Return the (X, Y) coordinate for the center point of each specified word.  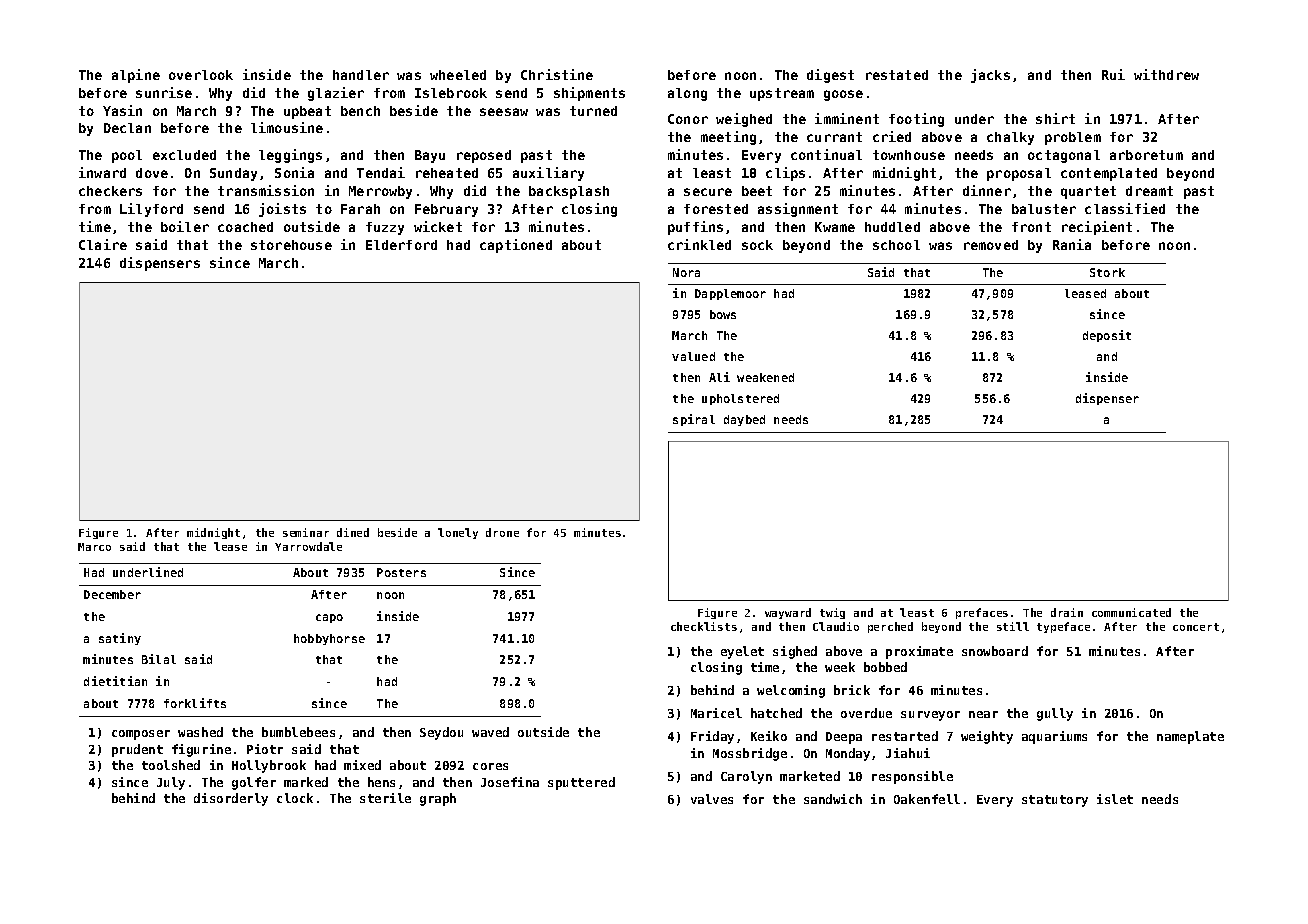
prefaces (982, 613)
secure (708, 192)
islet (1115, 799)
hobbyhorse (329, 639)
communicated (1131, 612)
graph (438, 799)
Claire (103, 244)
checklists (704, 626)
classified (1125, 208)
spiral (694, 420)
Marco (94, 547)
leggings (290, 156)
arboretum (1146, 155)
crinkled (699, 244)
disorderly (231, 799)
